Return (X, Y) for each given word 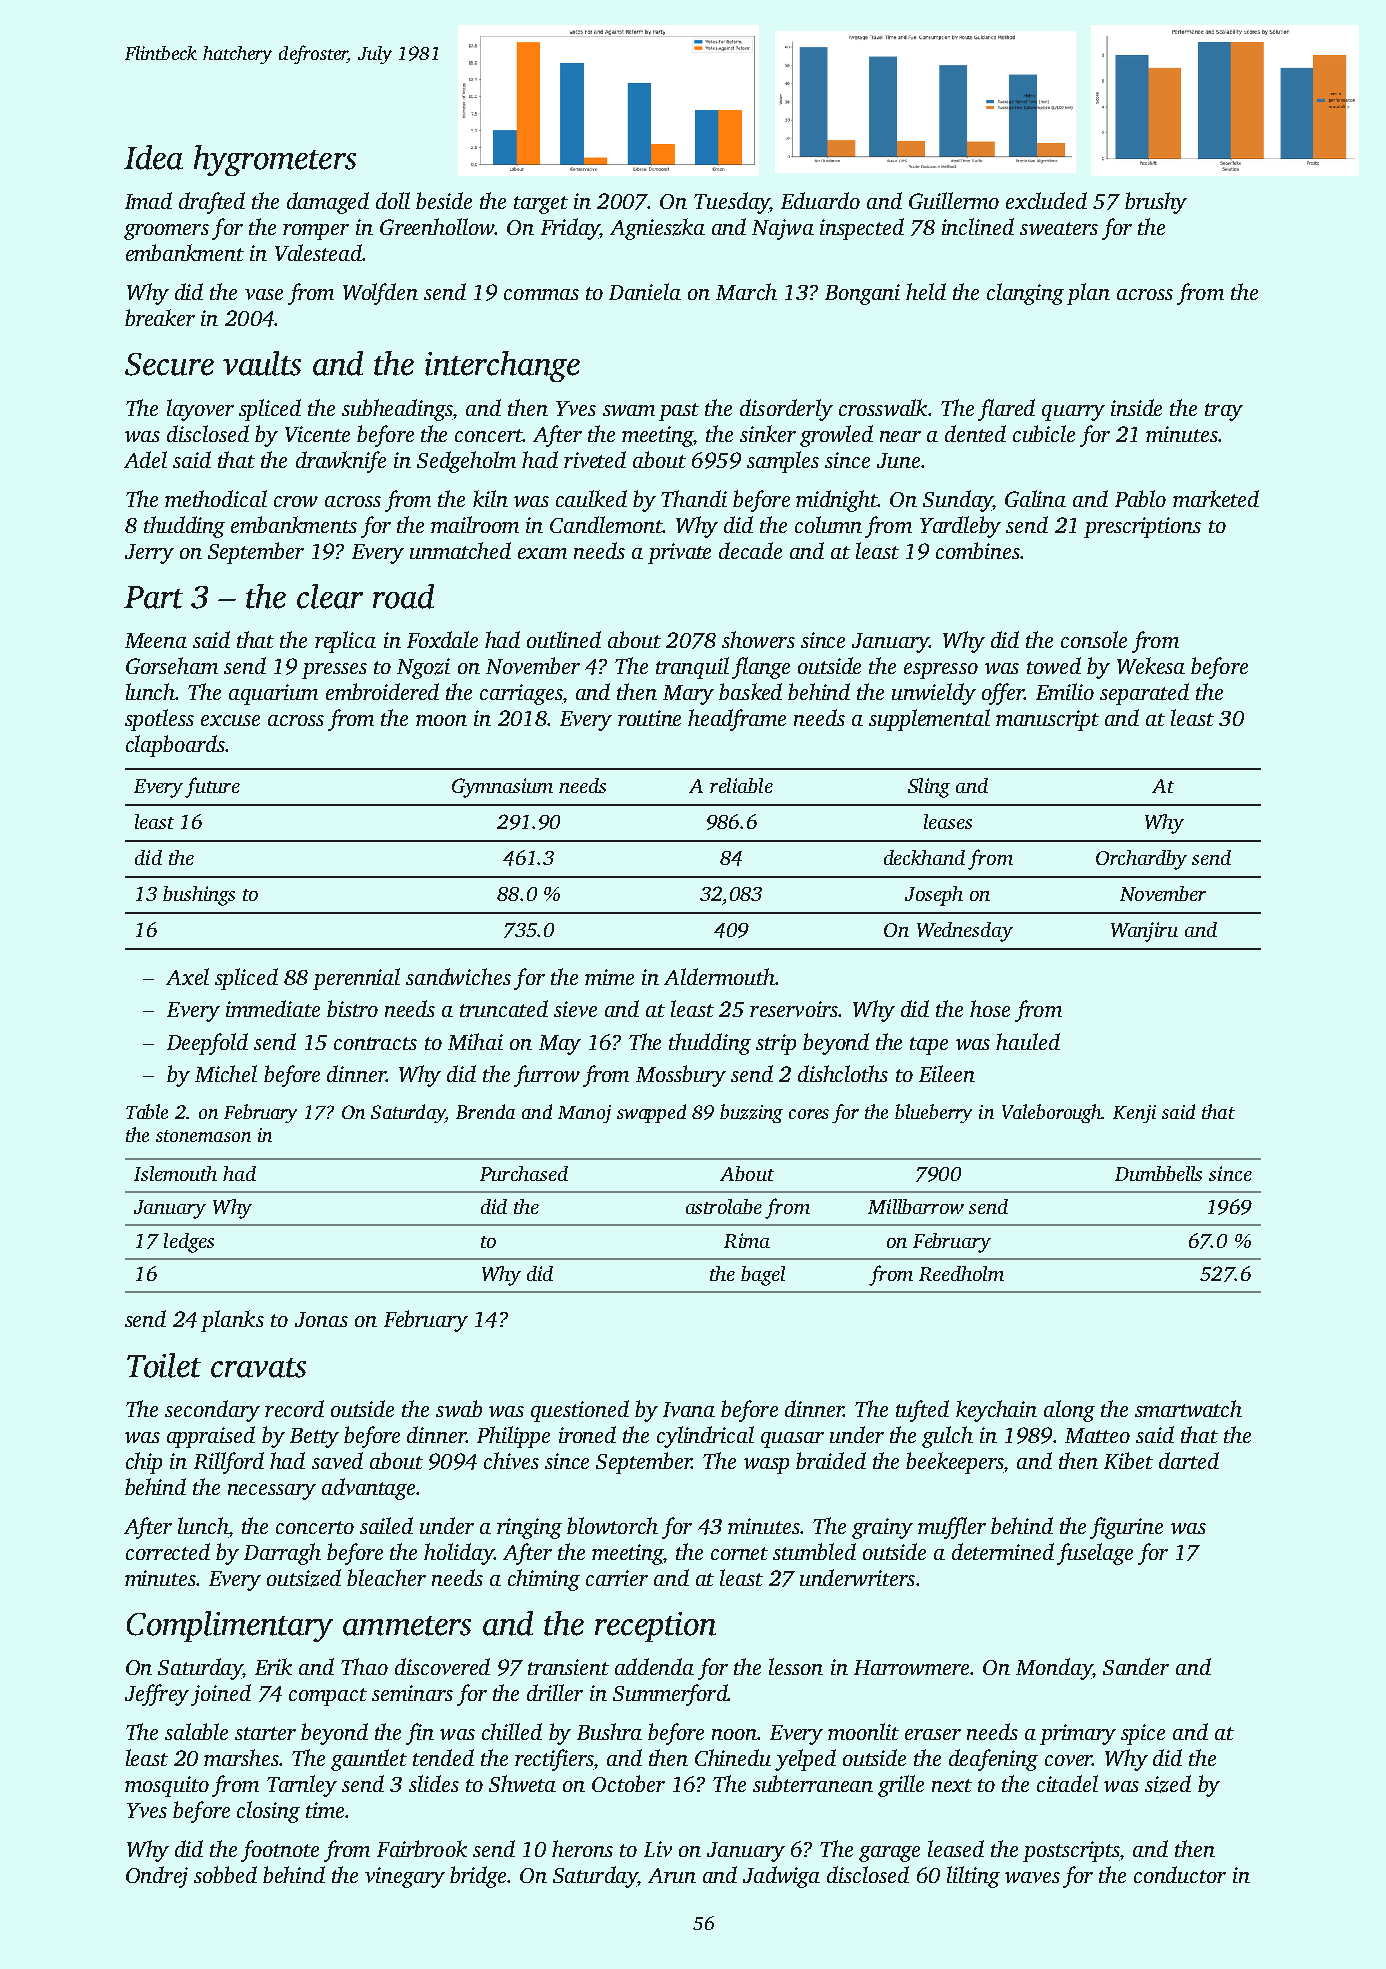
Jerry (149, 554)
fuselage (1095, 1554)
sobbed (225, 1874)
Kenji (1134, 1114)
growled (836, 436)
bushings (199, 896)
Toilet (164, 1365)
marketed (1216, 498)
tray (1224, 412)
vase (264, 294)
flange (761, 668)
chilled (512, 1731)
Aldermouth (719, 976)
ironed (587, 1434)
